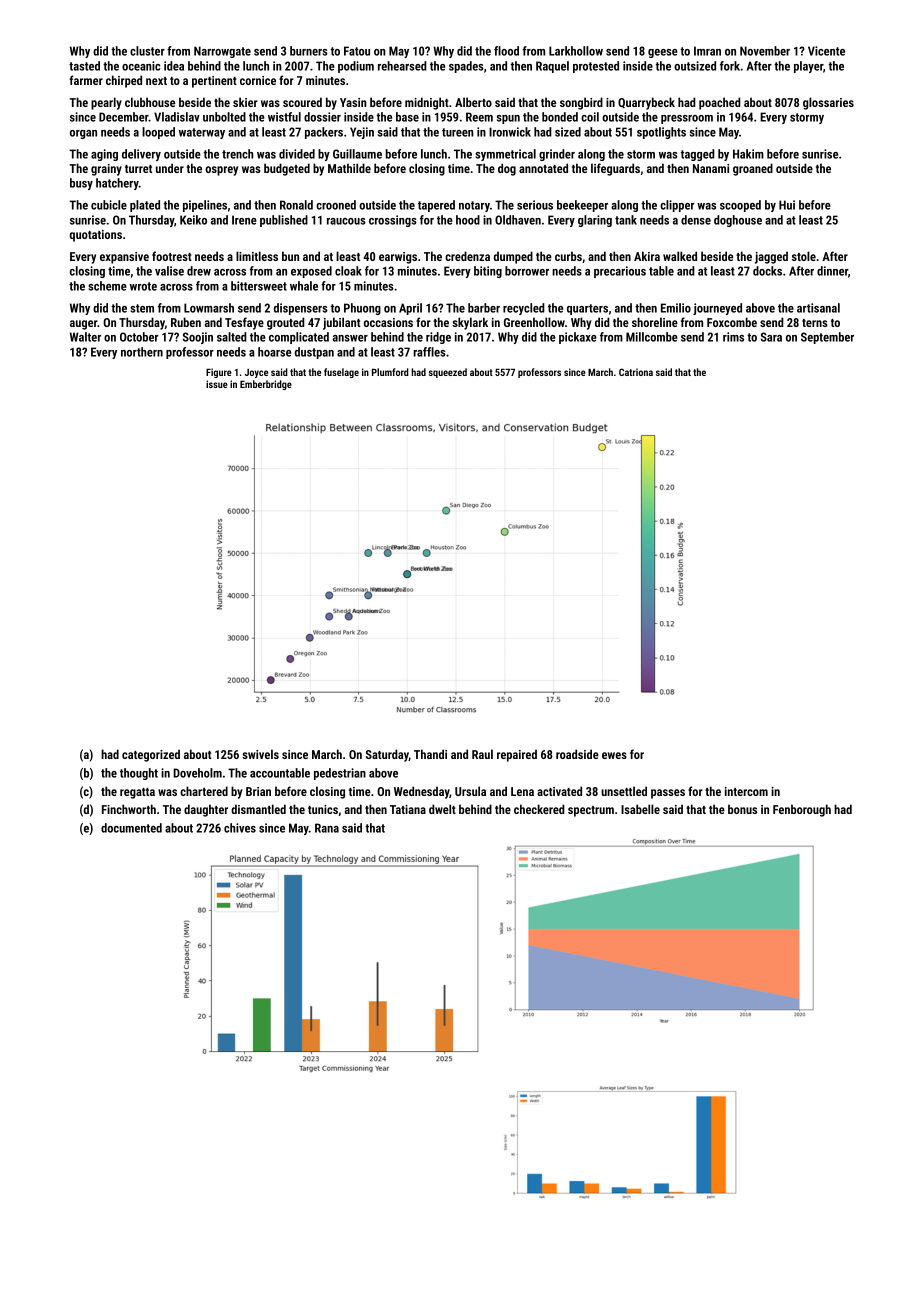 Image resolution: width=924 pixels, height=1308 pixels. I want to click on busy, so click(81, 184).
